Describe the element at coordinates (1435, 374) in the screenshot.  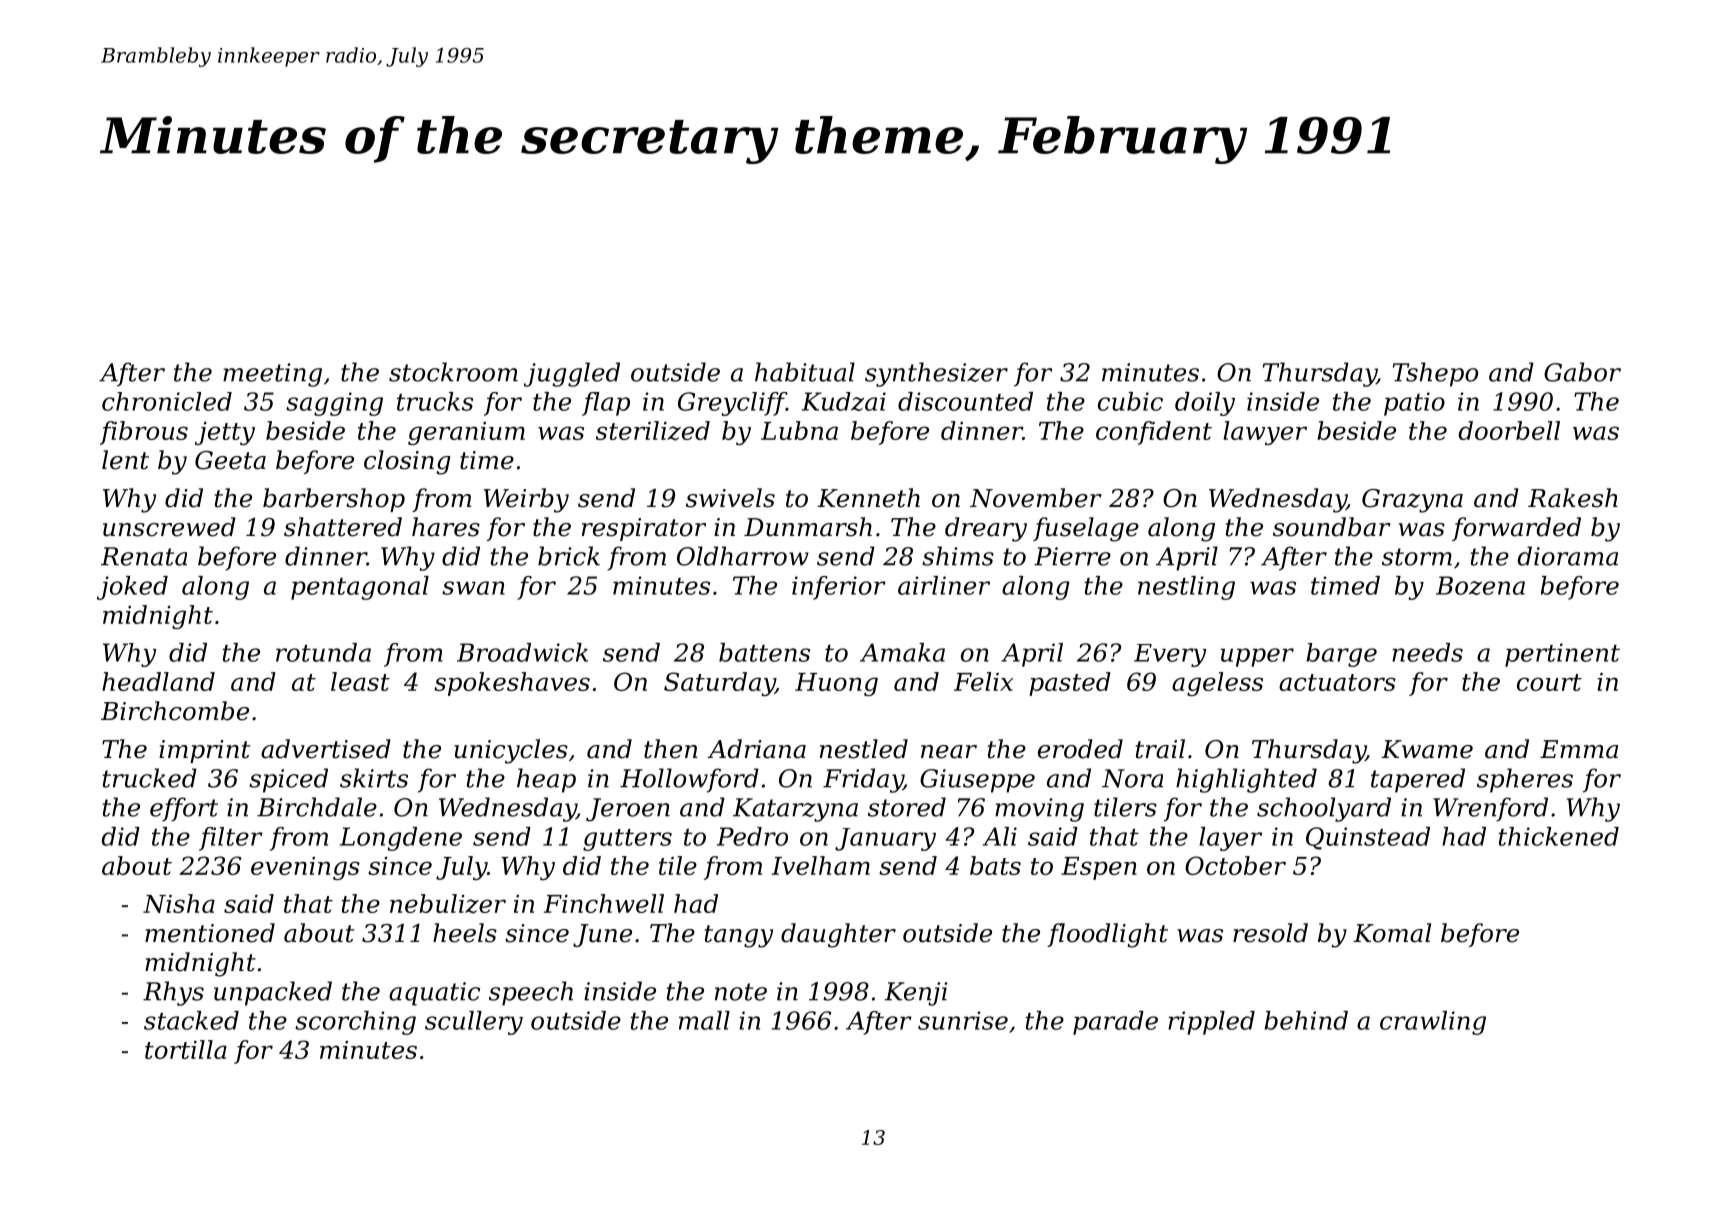
I see `Tshepo` at that location.
